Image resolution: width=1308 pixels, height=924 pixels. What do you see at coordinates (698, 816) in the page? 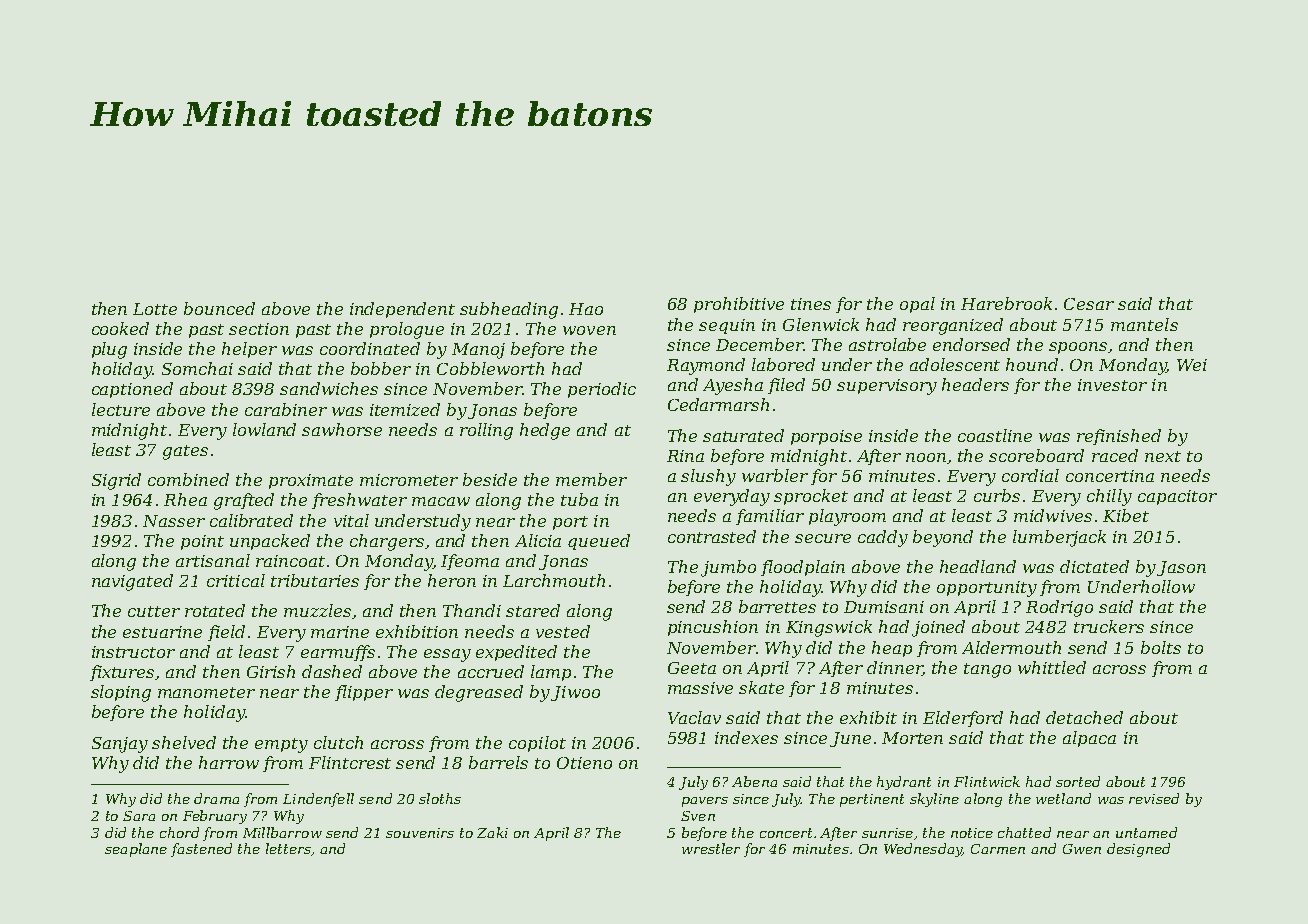
I see `Sven` at bounding box center [698, 816].
